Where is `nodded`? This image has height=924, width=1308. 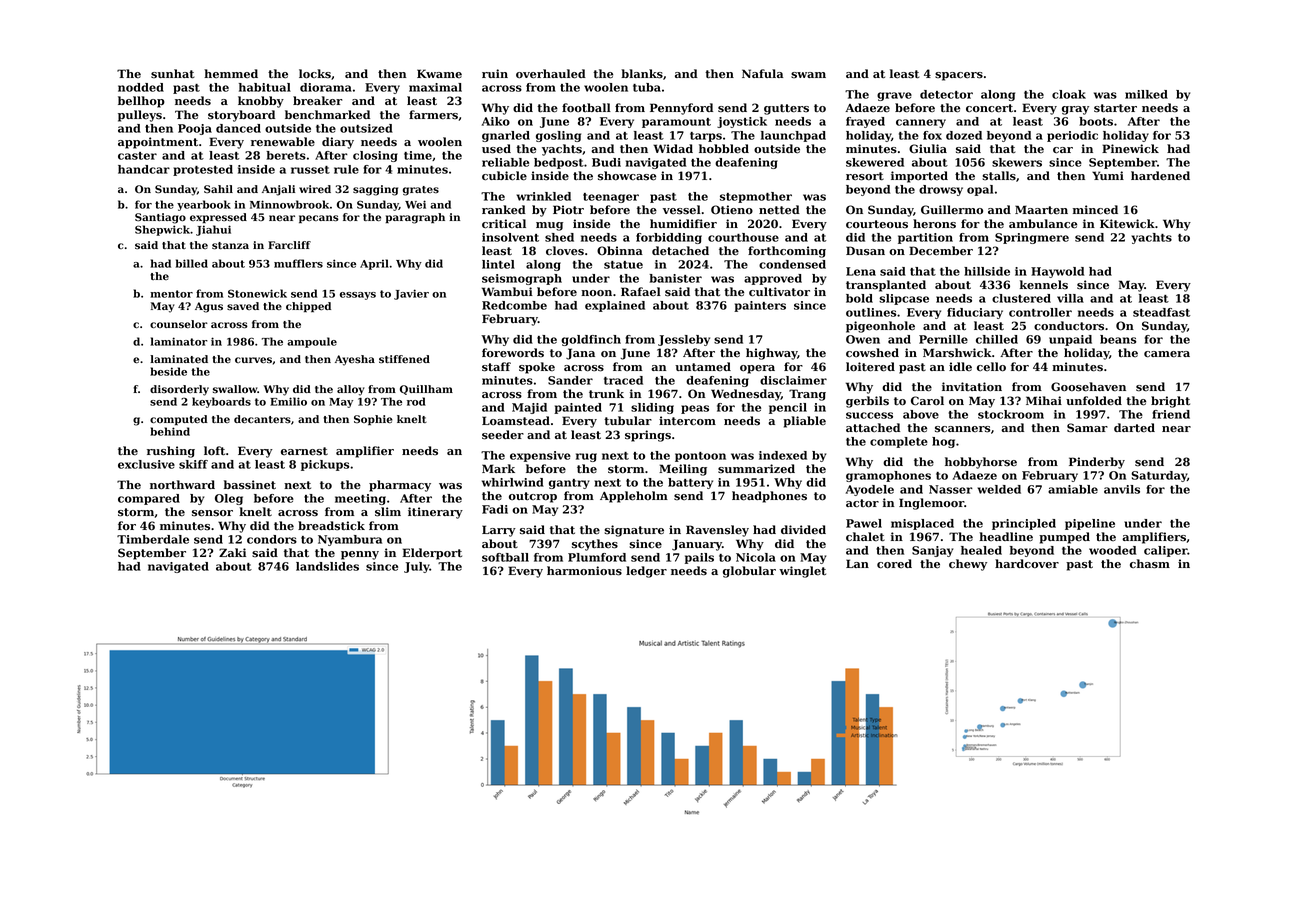
nodded is located at coordinates (141, 87).
